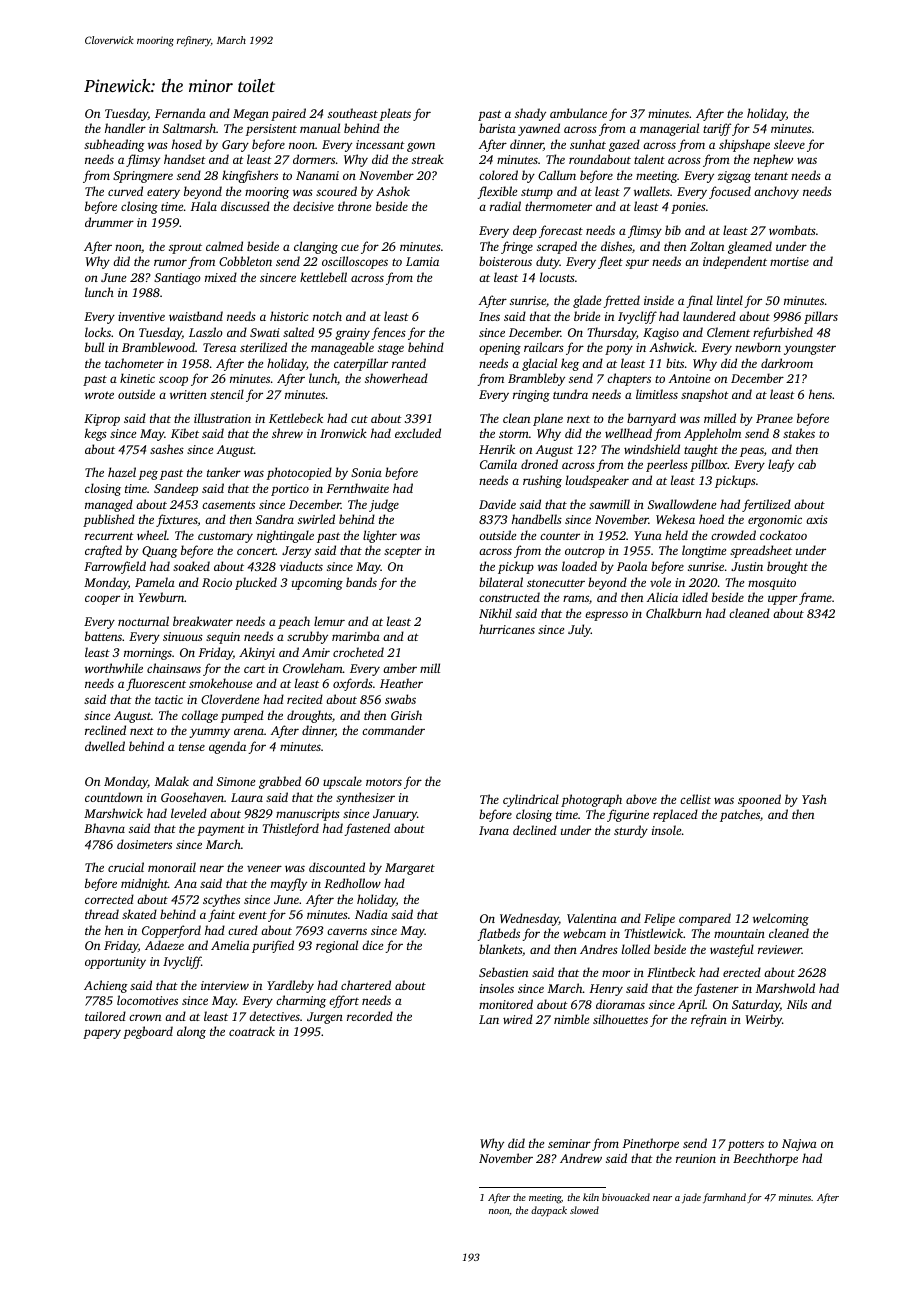  What do you see at coordinates (659, 919) in the page?
I see `Felipe` at bounding box center [659, 919].
